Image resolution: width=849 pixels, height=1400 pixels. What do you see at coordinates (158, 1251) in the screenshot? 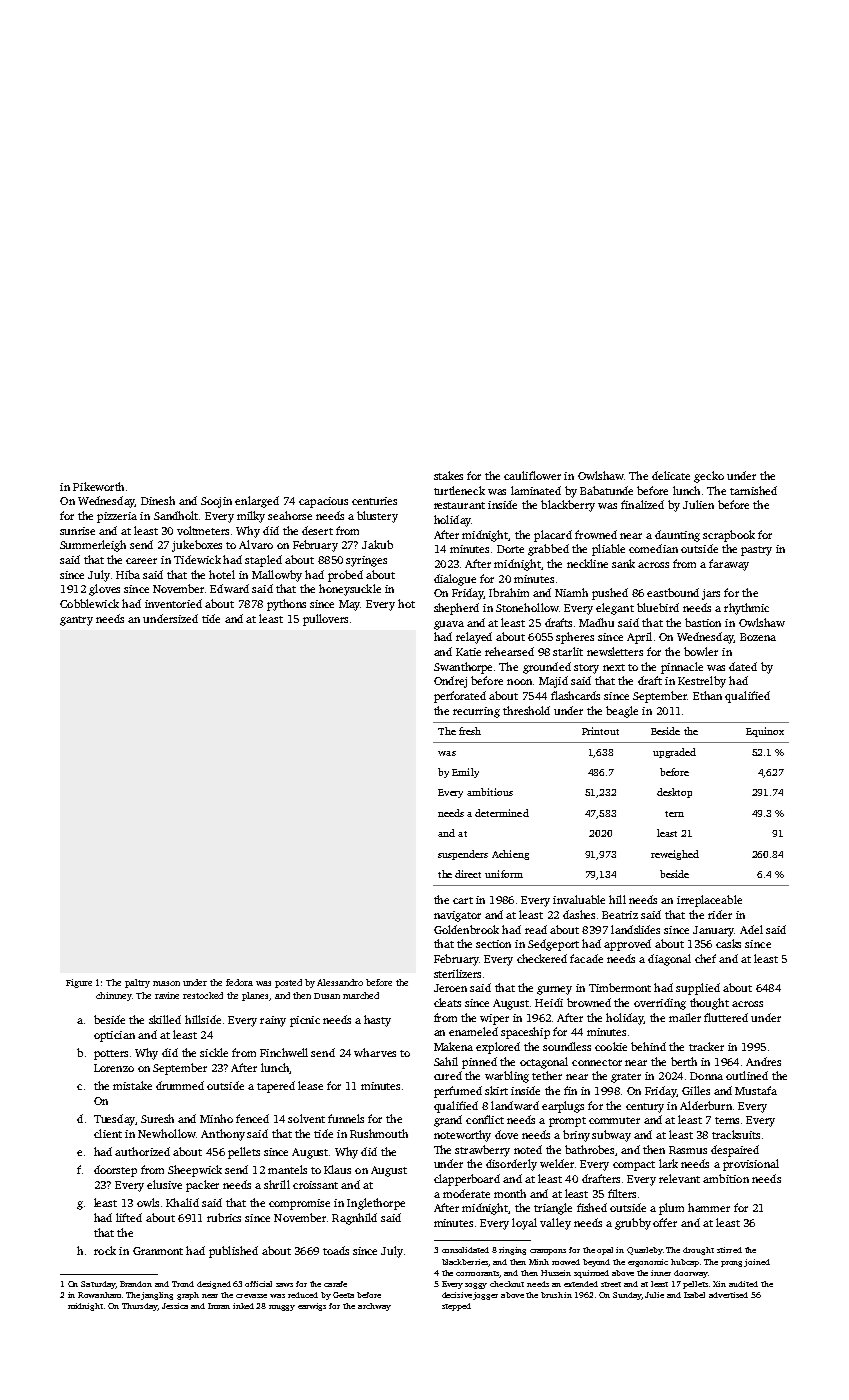
I see `Granmont` at bounding box center [158, 1251].
